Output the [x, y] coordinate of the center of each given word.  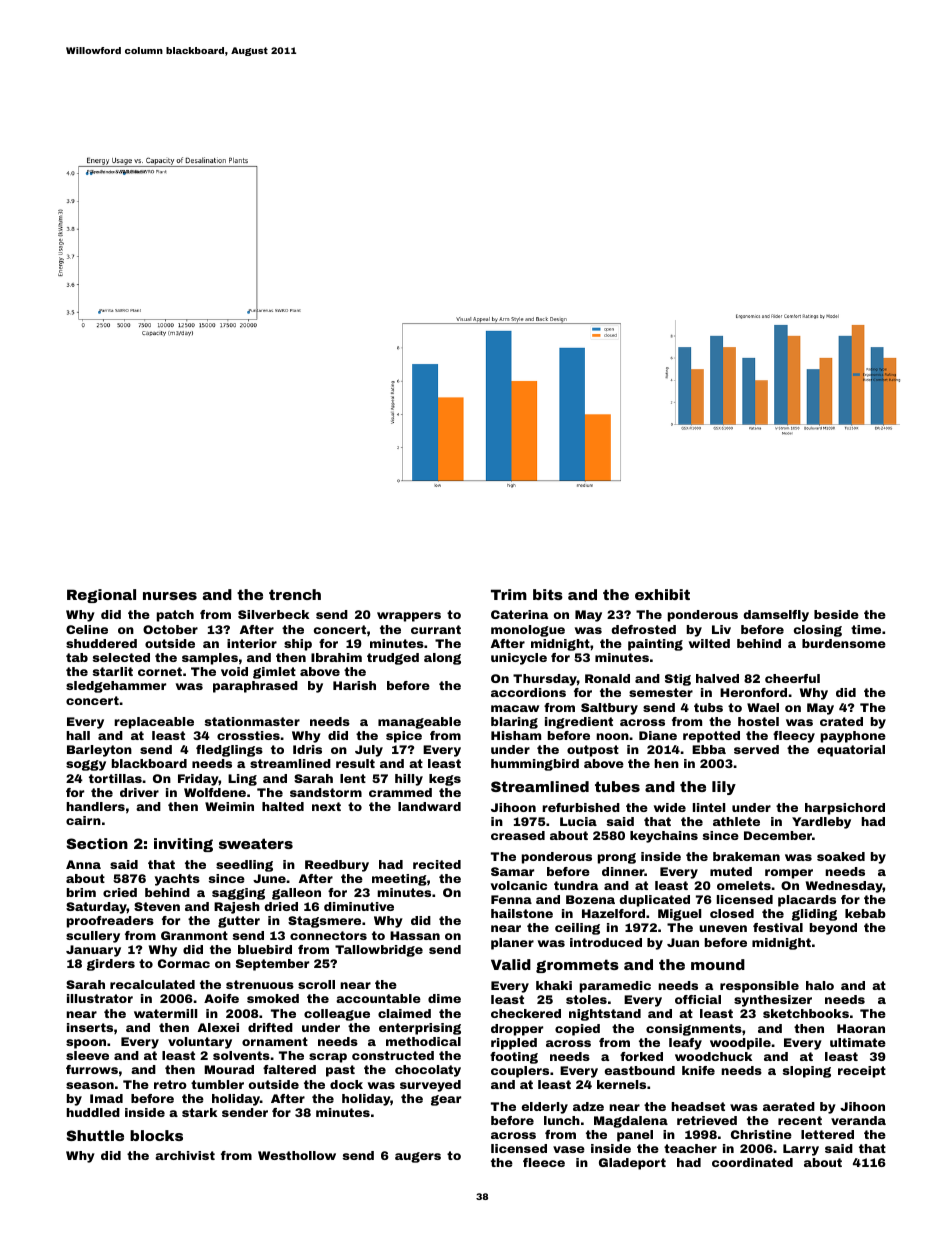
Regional [101, 596]
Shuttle [95, 1135]
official [698, 999]
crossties [248, 735]
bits [548, 594]
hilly [409, 780]
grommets [577, 966]
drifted [270, 1027]
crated [841, 721]
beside [836, 614]
